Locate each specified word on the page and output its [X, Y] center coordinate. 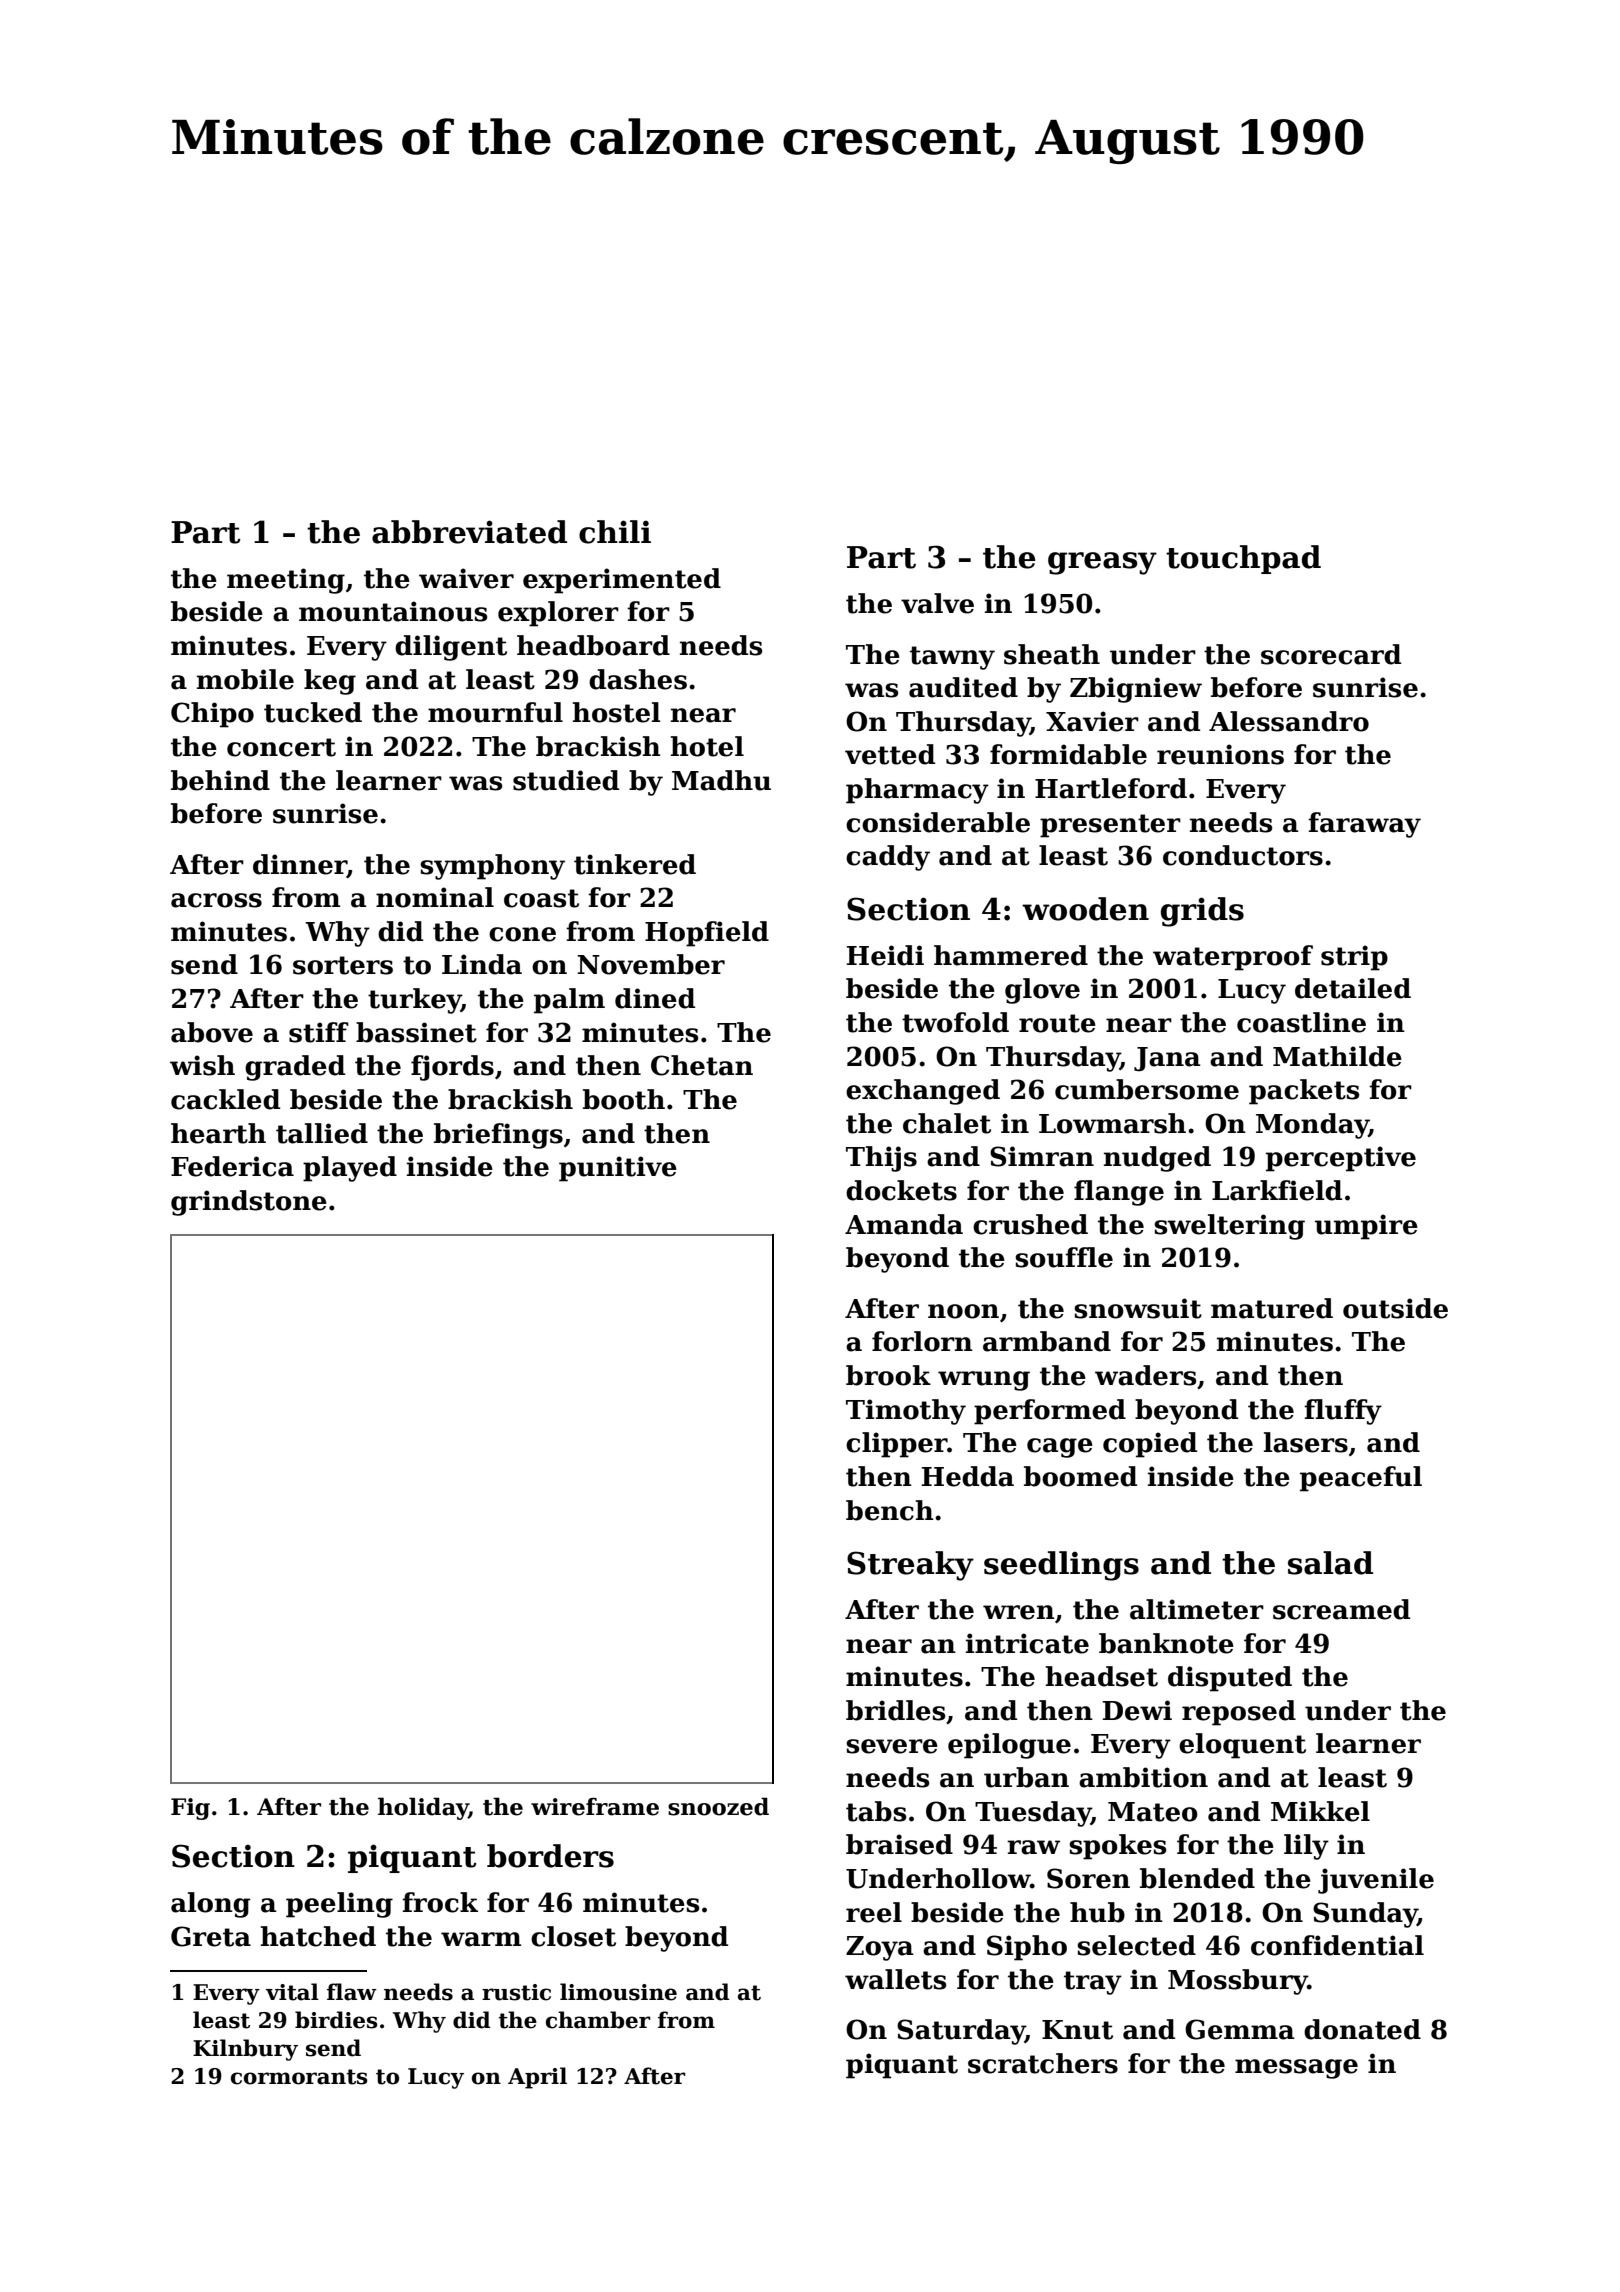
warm [481, 1939]
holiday [423, 1808]
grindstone [249, 1203]
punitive [618, 1169]
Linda [482, 964]
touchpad [1243, 559]
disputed [1230, 1679]
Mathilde [1337, 1056]
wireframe [595, 1807]
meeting [286, 581]
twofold [955, 1022]
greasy [1102, 563]
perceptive [1341, 1159]
